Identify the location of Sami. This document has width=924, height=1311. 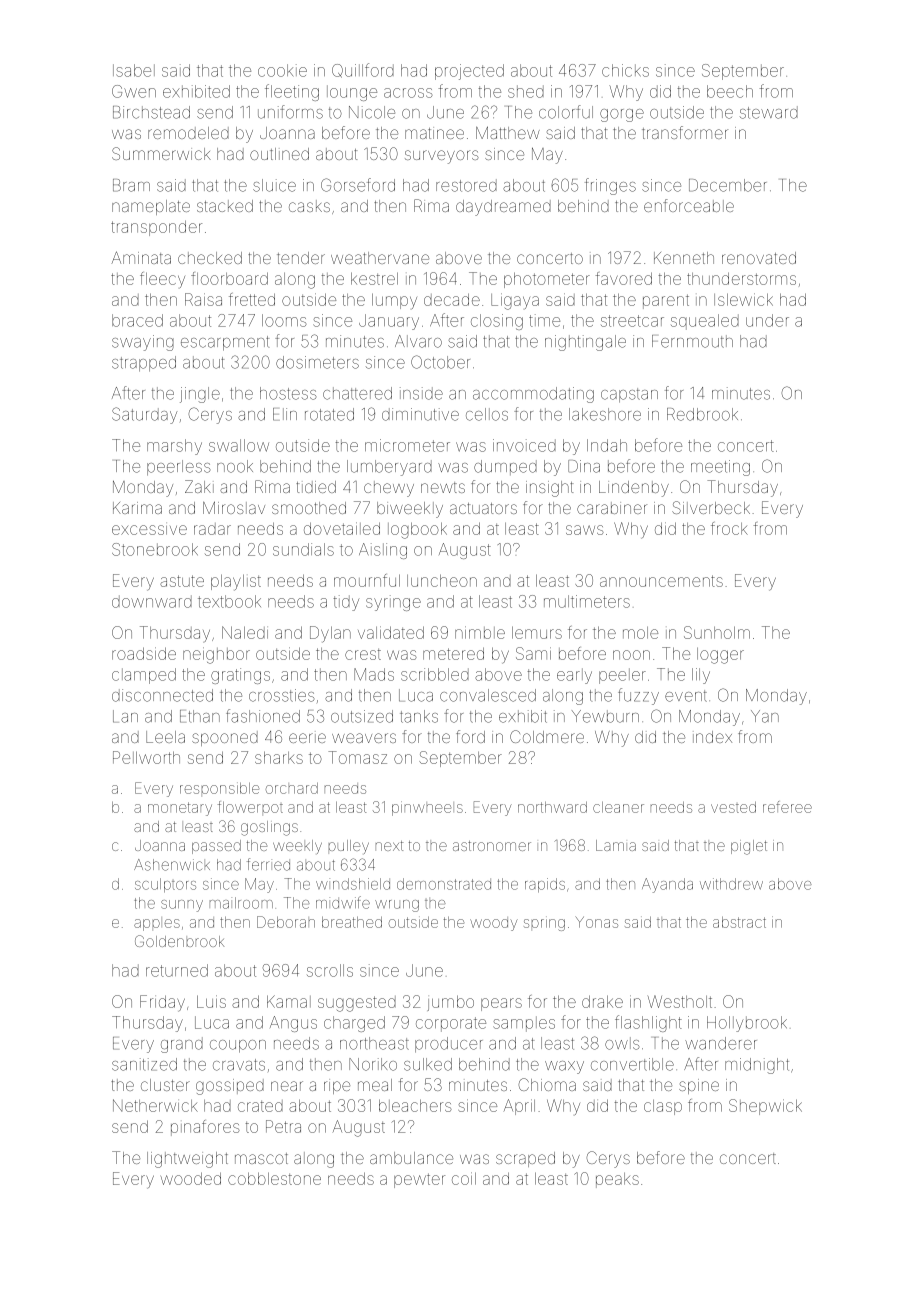
(533, 653).
